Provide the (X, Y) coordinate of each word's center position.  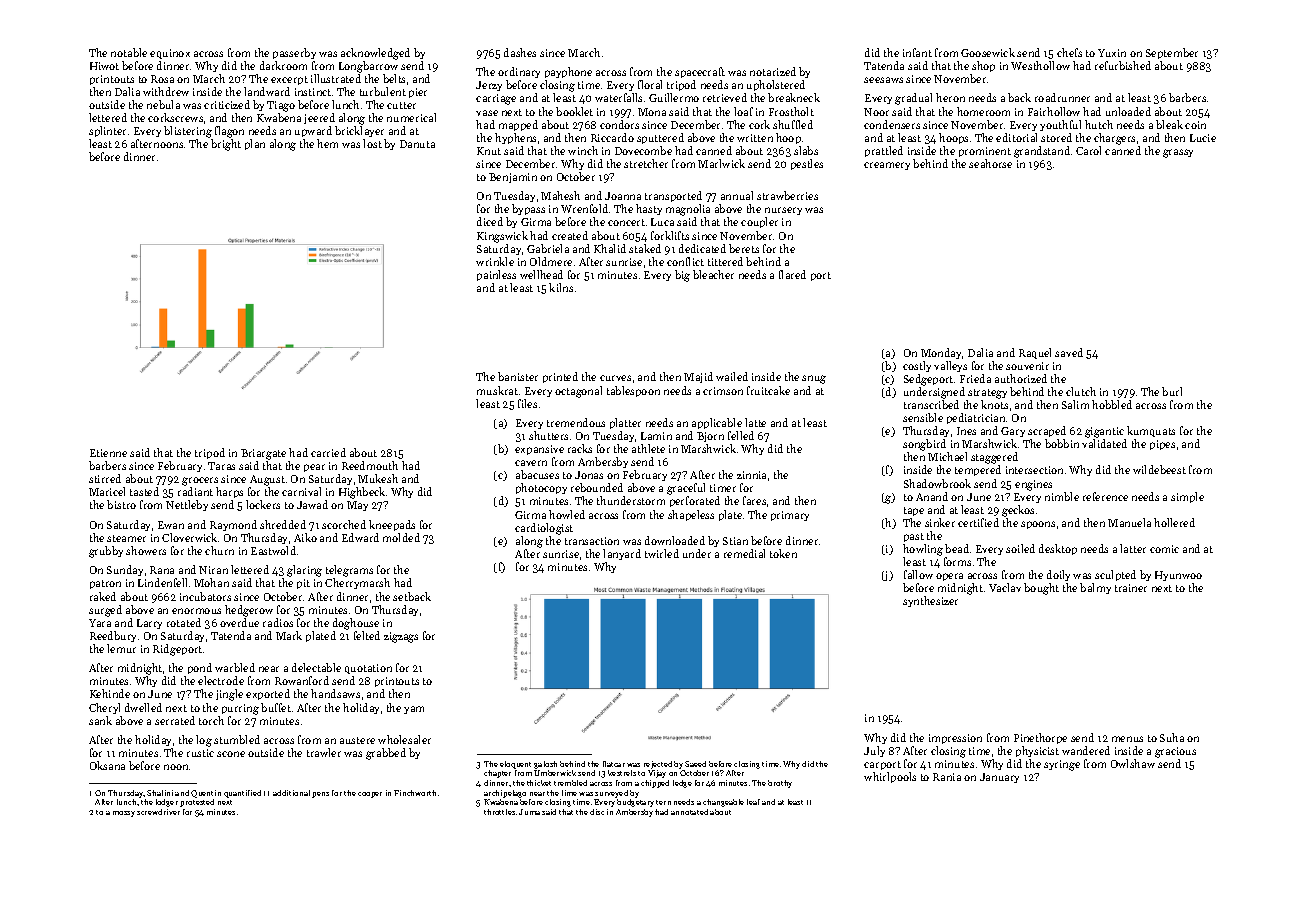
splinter (107, 131)
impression (955, 739)
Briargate (263, 454)
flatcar (614, 764)
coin (1195, 125)
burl (1172, 391)
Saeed (695, 764)
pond (200, 668)
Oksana (107, 765)
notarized (773, 71)
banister (518, 376)
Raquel (1035, 353)
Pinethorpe (1040, 738)
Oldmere (551, 261)
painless (496, 275)
